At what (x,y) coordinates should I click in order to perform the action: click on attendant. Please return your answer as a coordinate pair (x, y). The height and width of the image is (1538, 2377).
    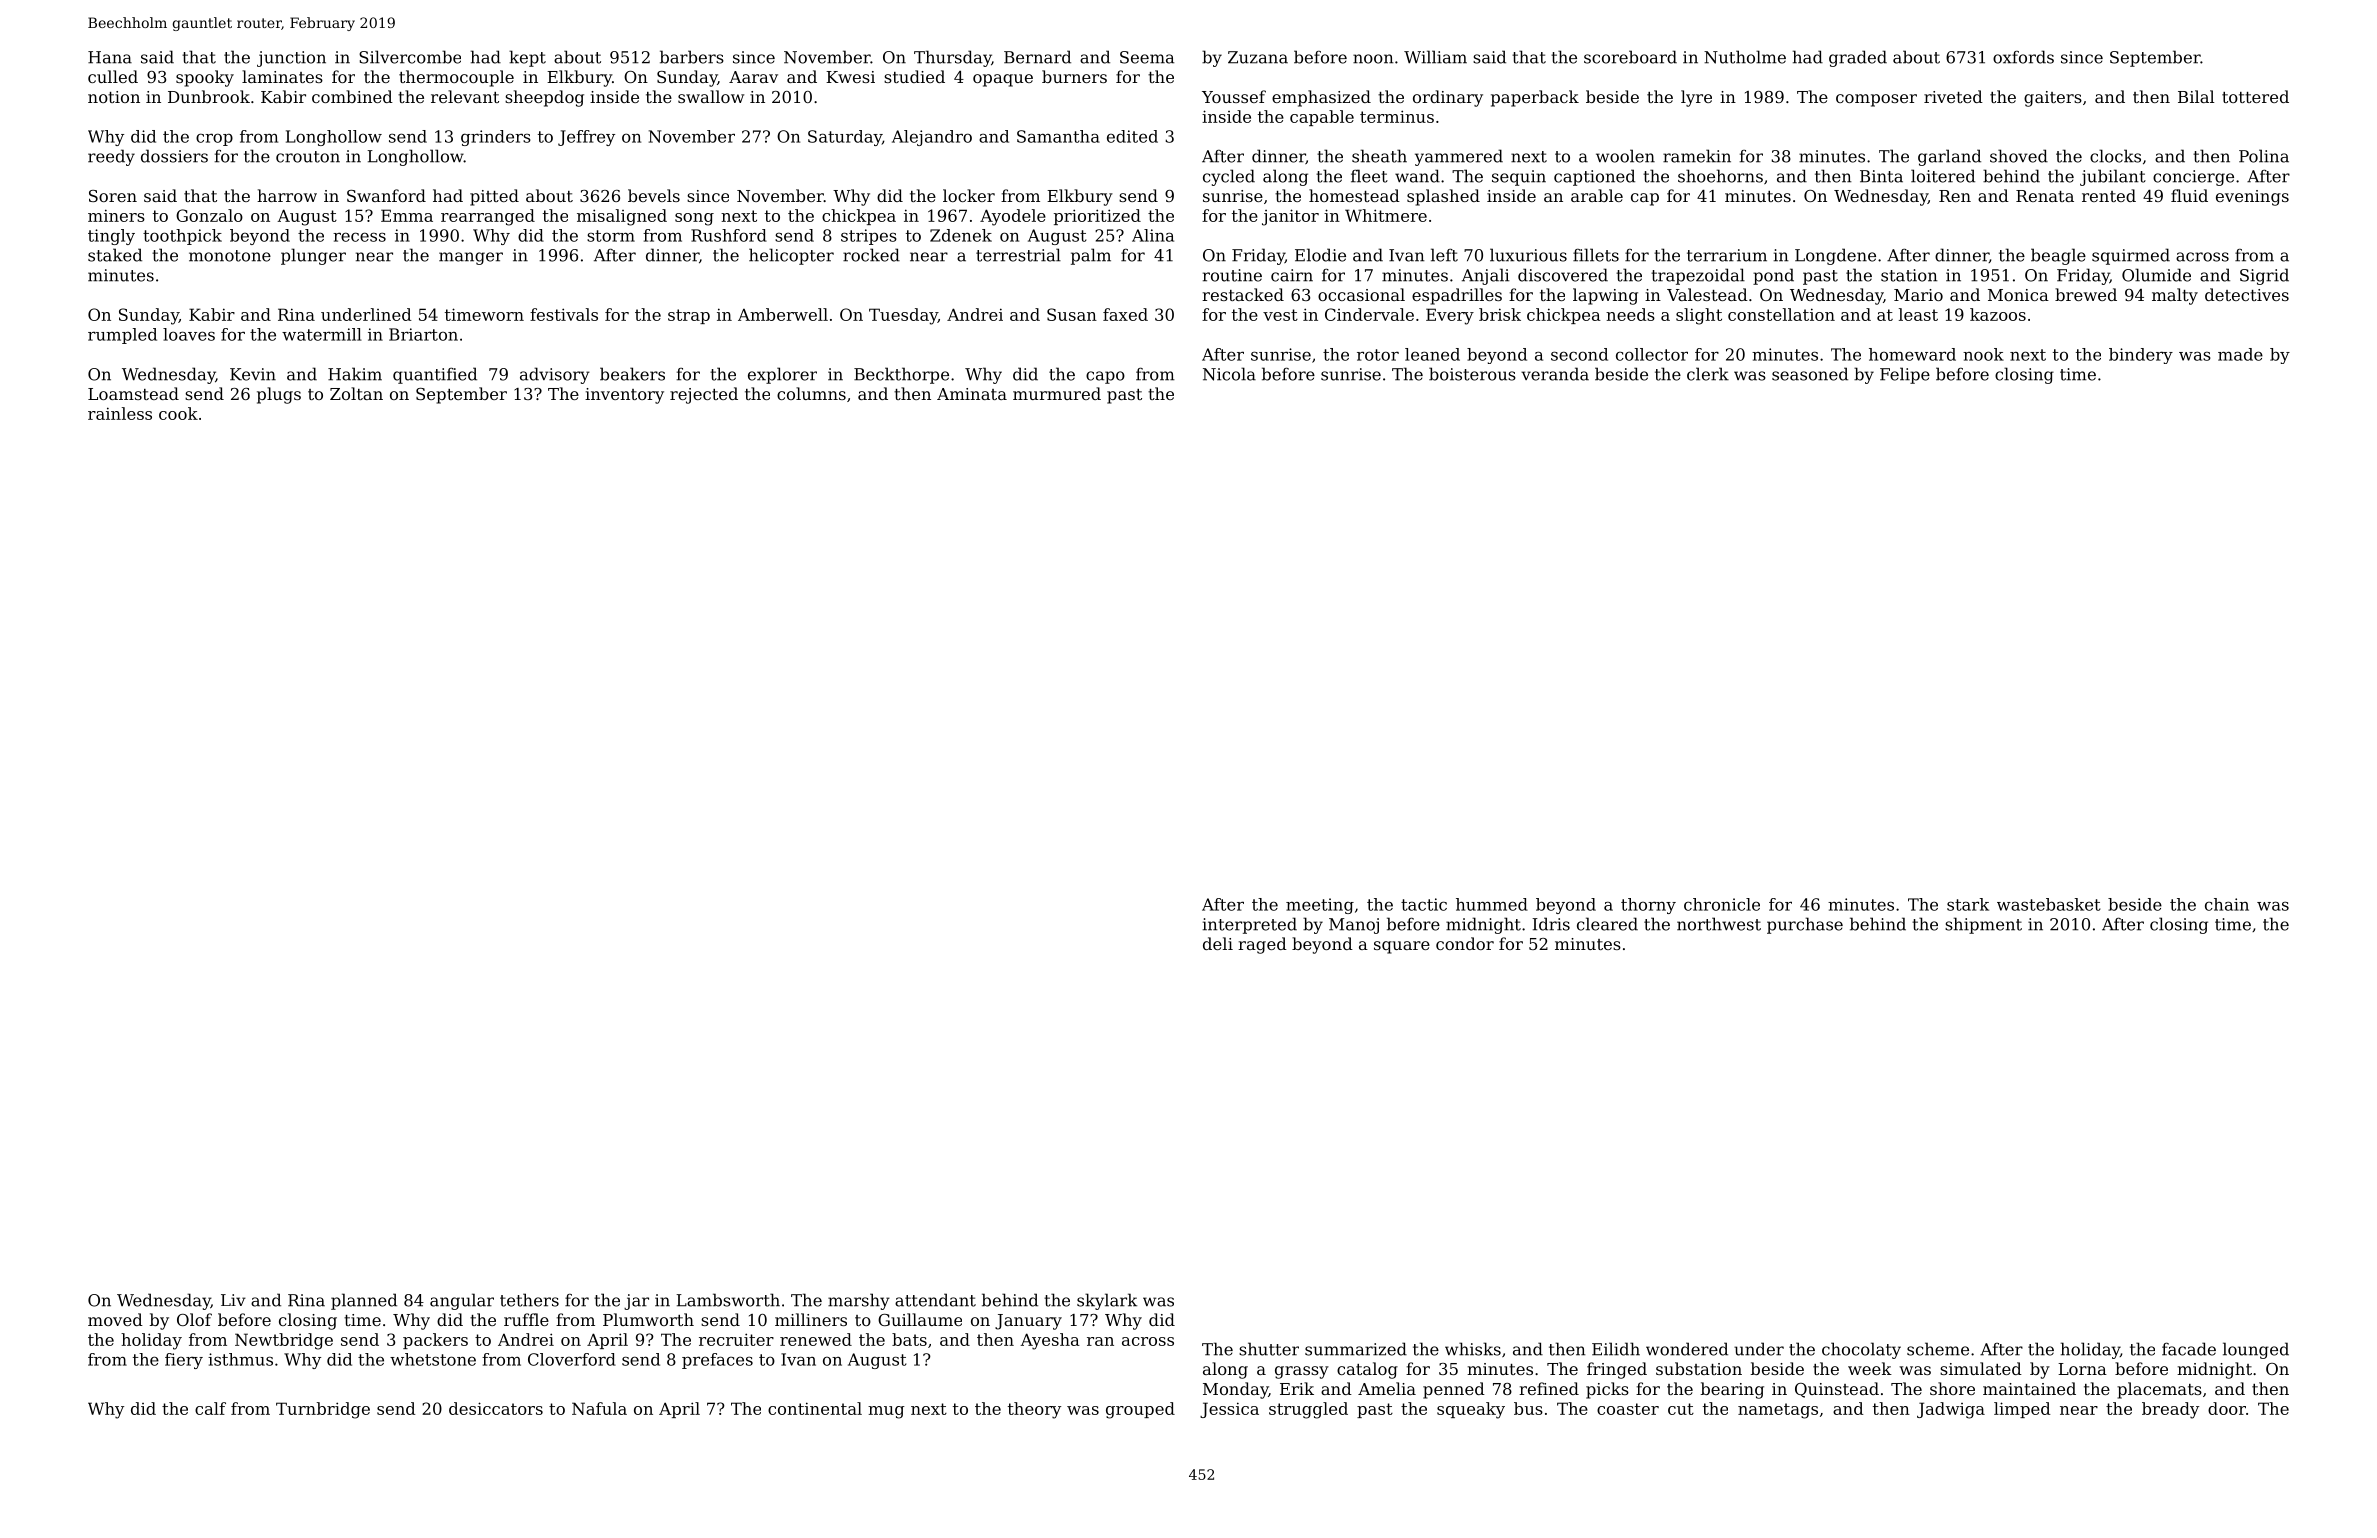
    Looking at the image, I should click on (935, 1300).
